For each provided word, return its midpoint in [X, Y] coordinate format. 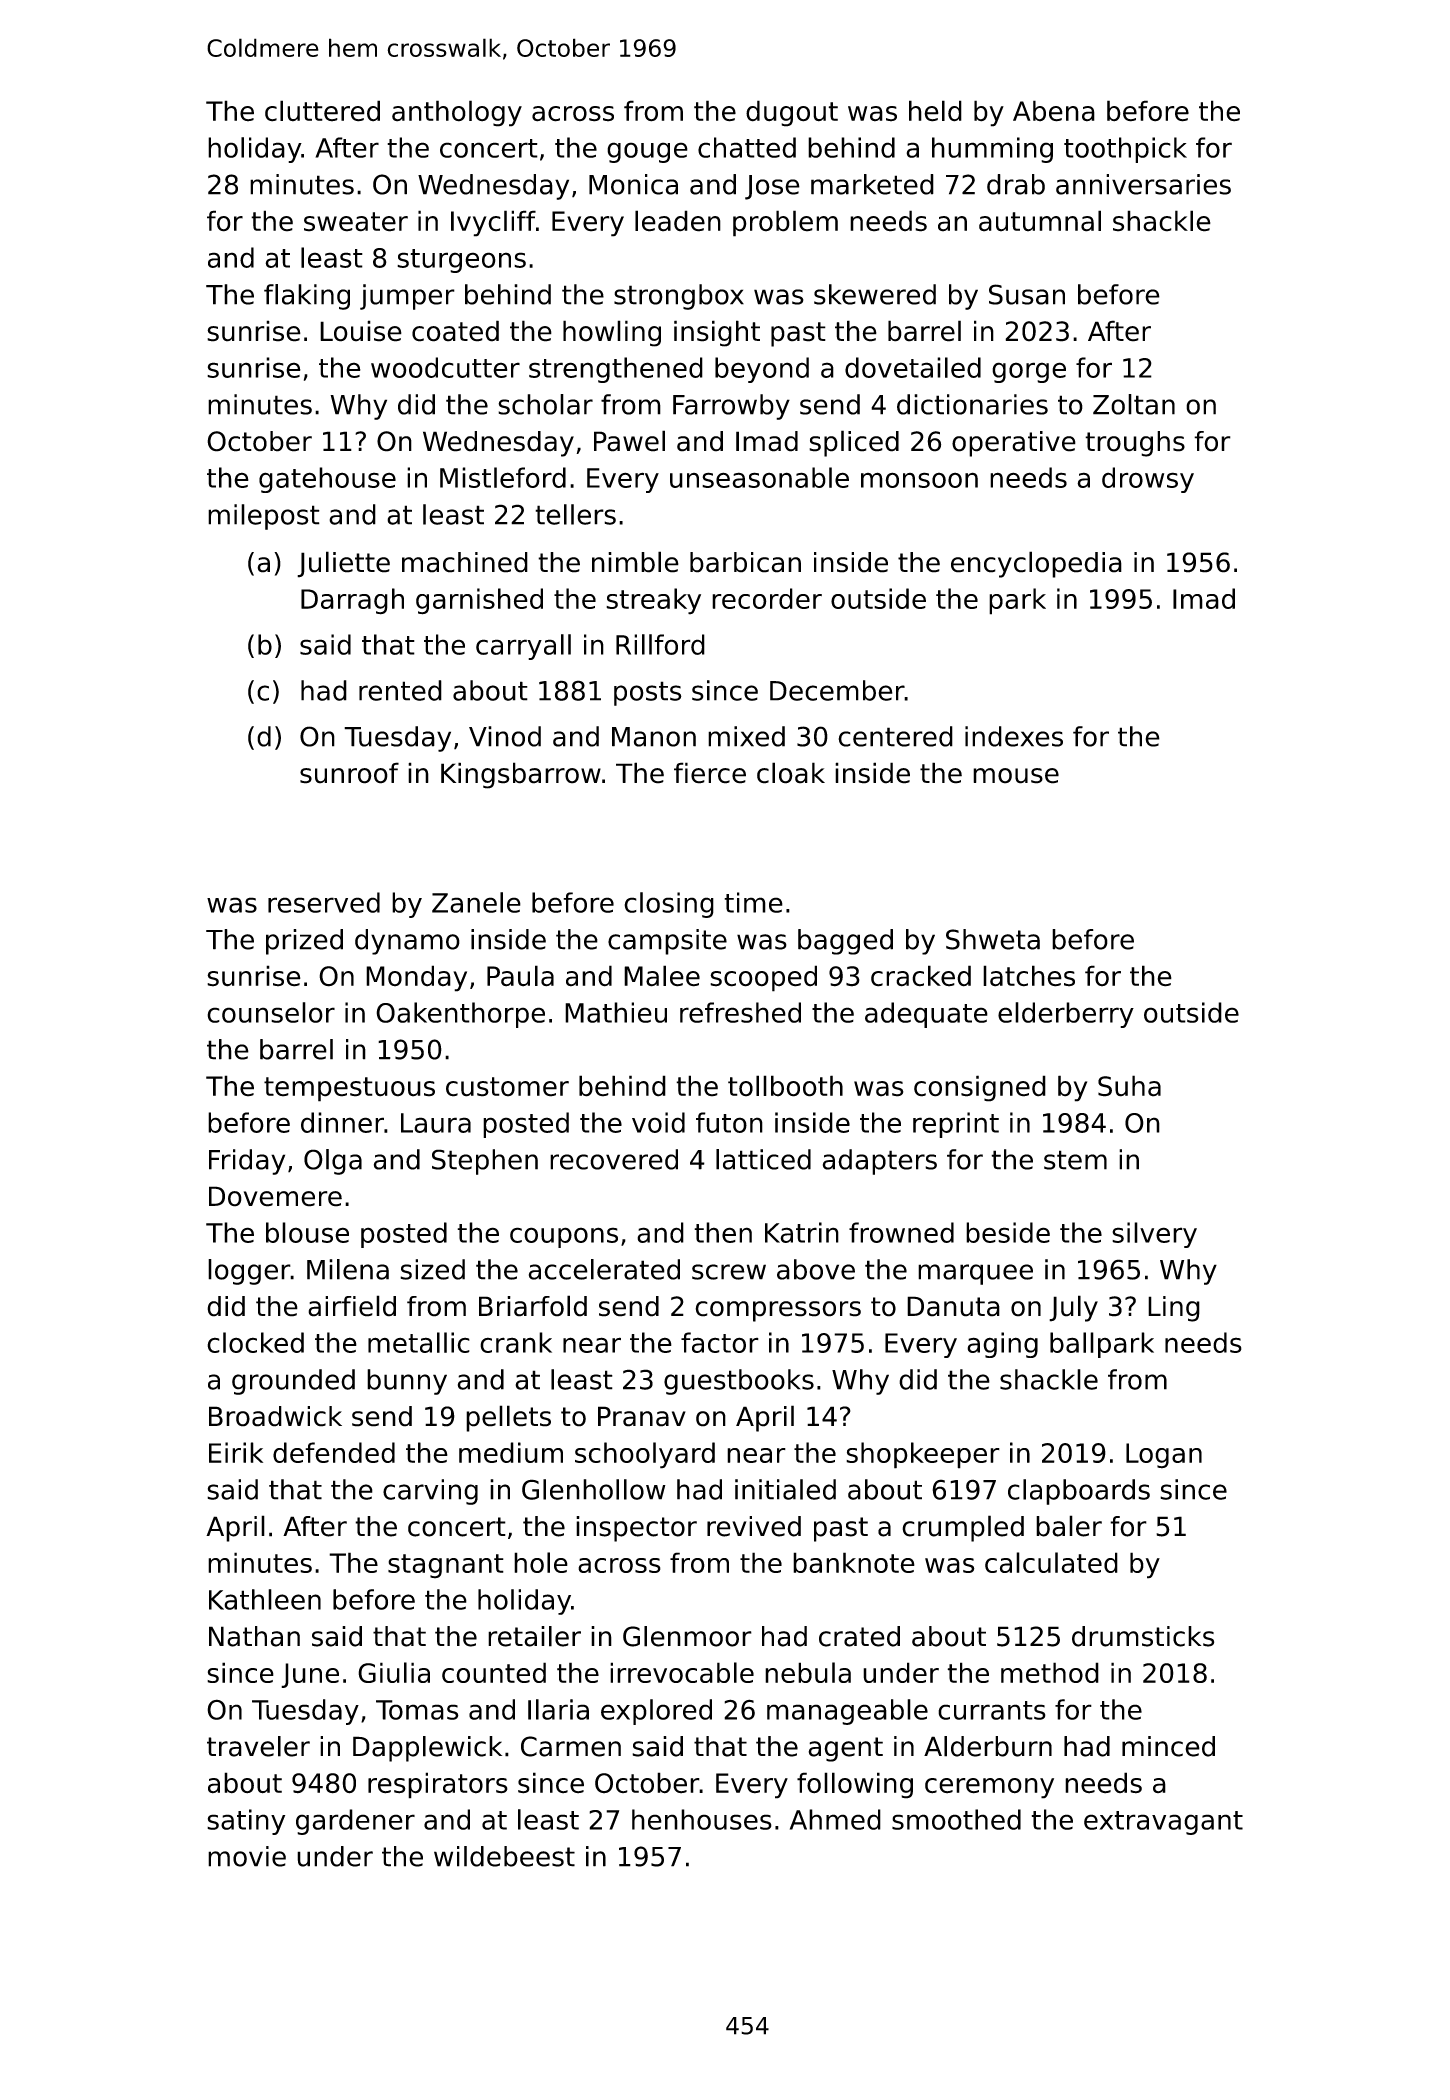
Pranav [642, 1416]
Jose [772, 187]
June [310, 1675]
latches [1029, 976]
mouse [1016, 776]
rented [400, 690]
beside [1008, 1232]
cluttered [322, 111]
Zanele [476, 902]
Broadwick [275, 1416]
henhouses [702, 1819]
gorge [1029, 372]
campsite [667, 942]
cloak [791, 773]
